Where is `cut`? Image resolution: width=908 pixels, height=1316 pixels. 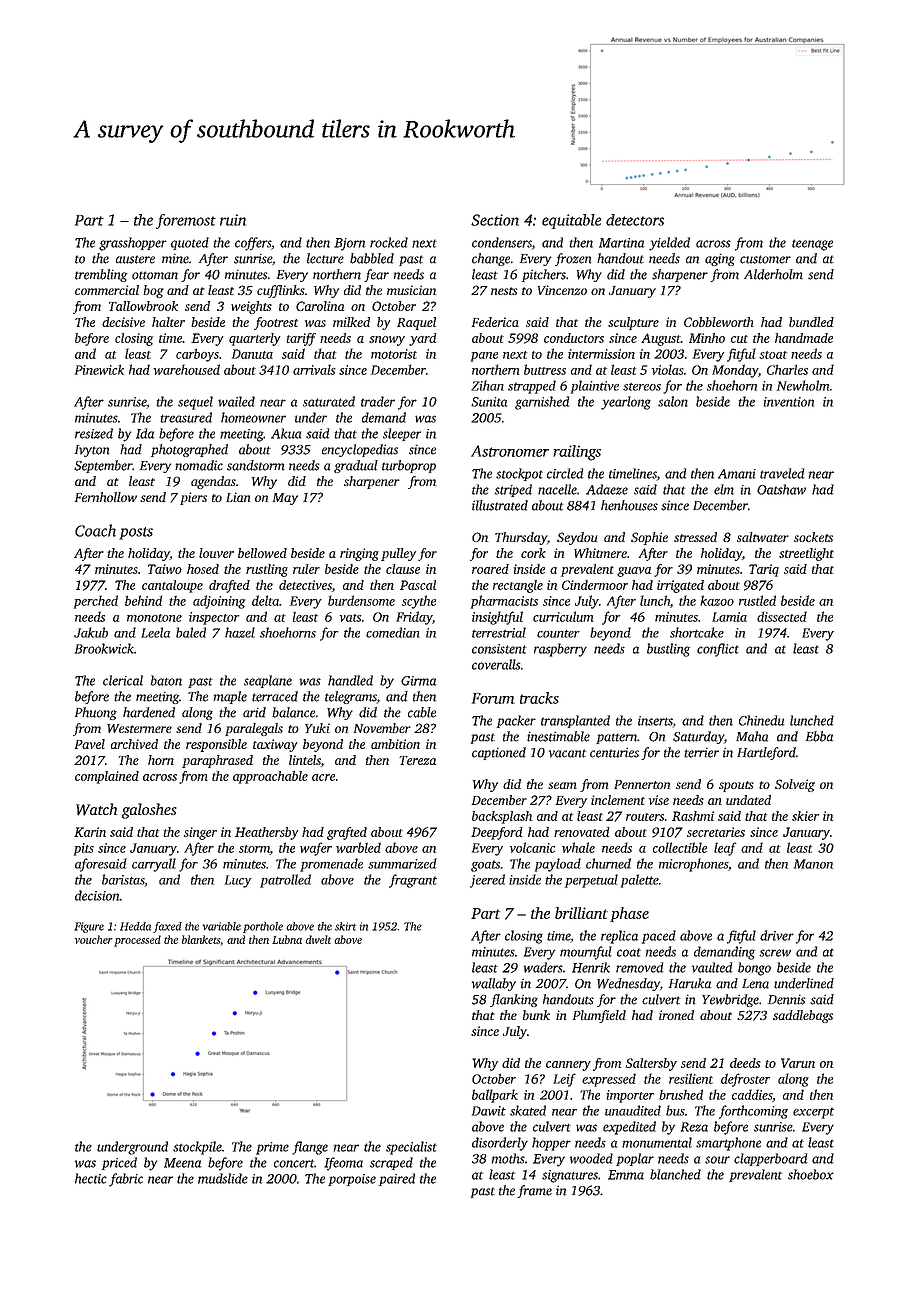 cut is located at coordinates (739, 339).
